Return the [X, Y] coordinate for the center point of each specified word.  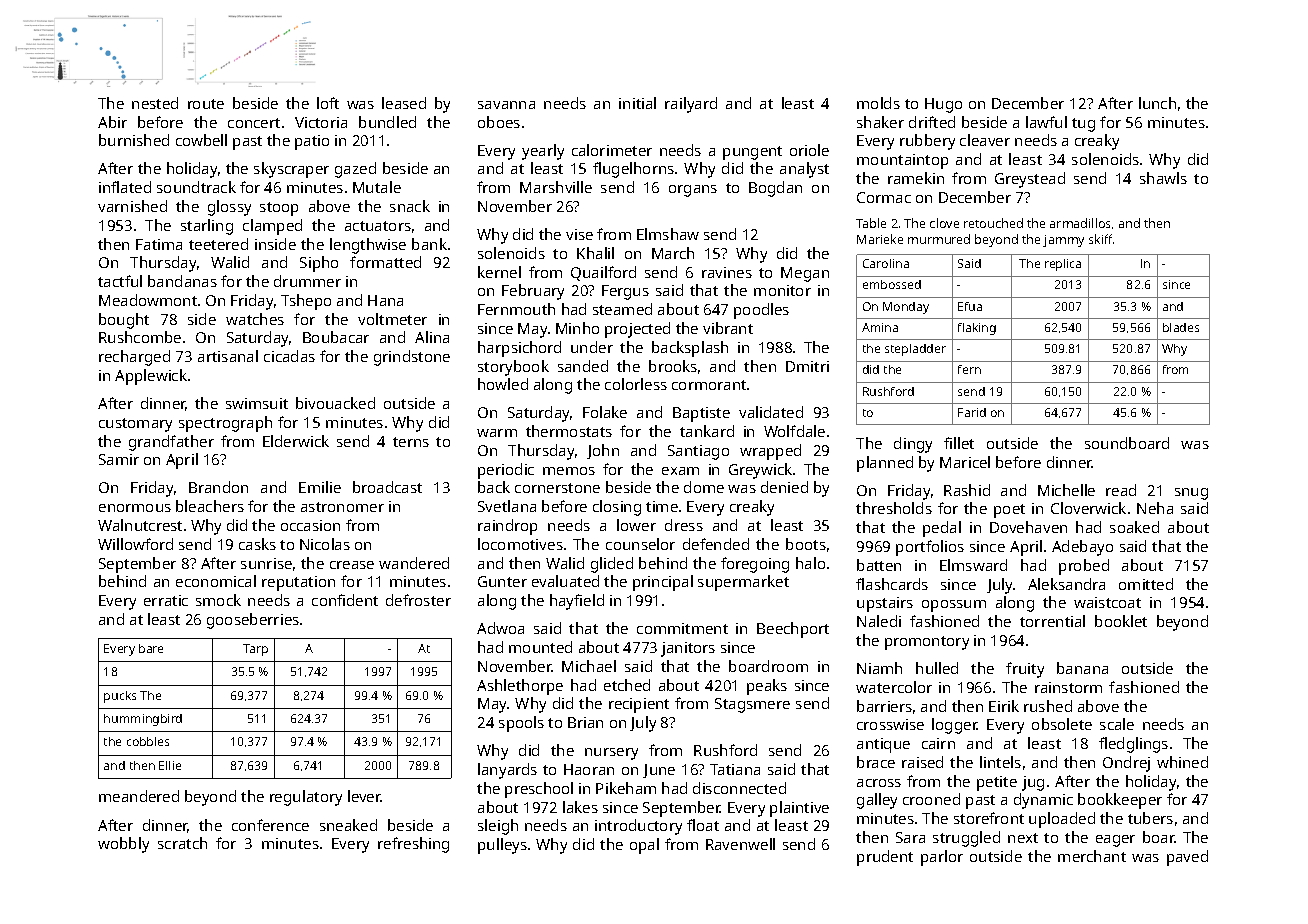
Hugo [943, 105]
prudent [885, 858]
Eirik [1004, 706]
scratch [182, 843]
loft [328, 103]
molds [878, 103]
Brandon [218, 487]
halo [810, 563]
